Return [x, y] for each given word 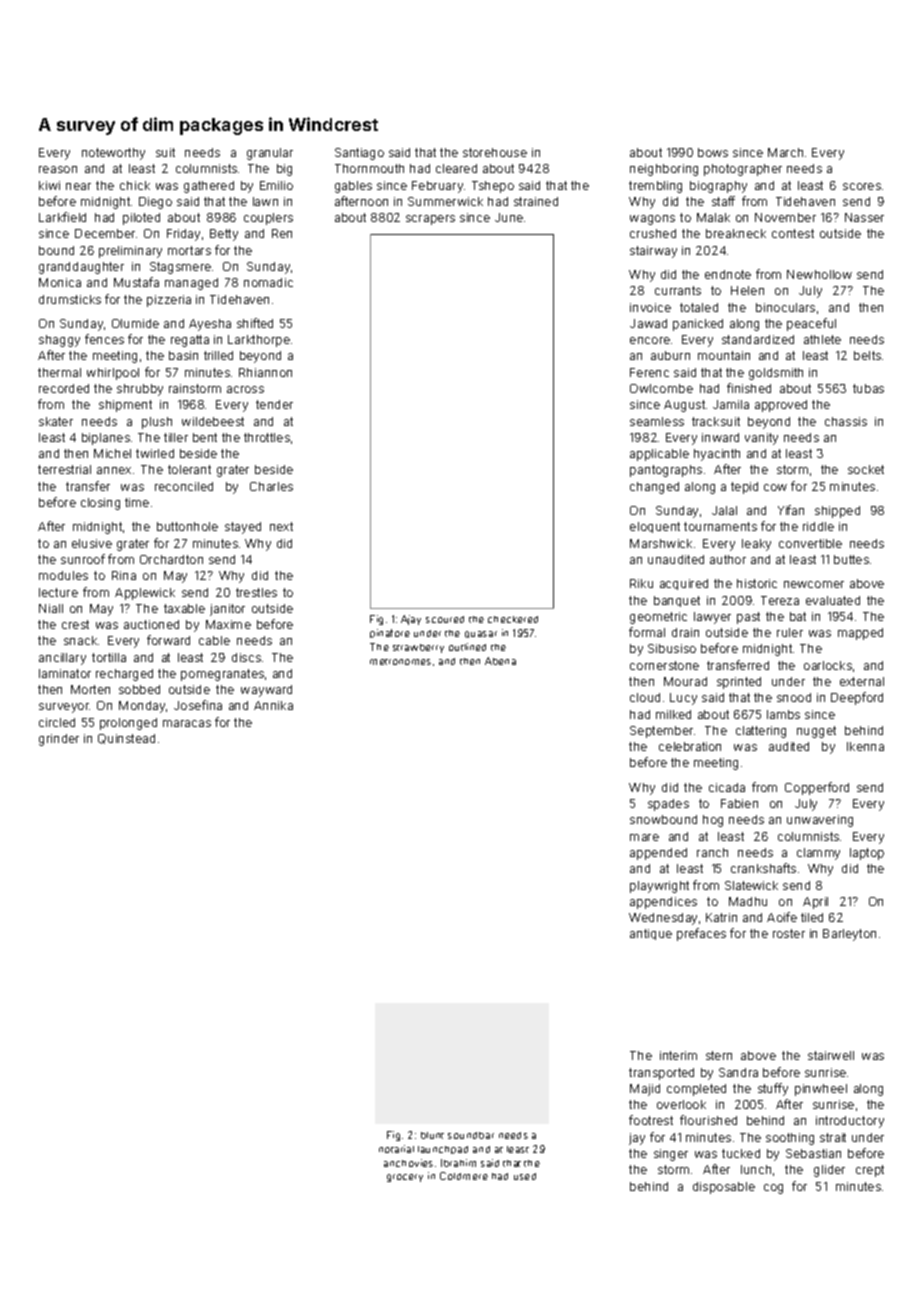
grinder [59, 740]
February [437, 187]
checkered [513, 619]
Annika [273, 705]
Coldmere [464, 1176]
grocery [405, 1178]
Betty [224, 235]
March [785, 152]
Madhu [748, 901]
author [728, 559]
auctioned [151, 624]
